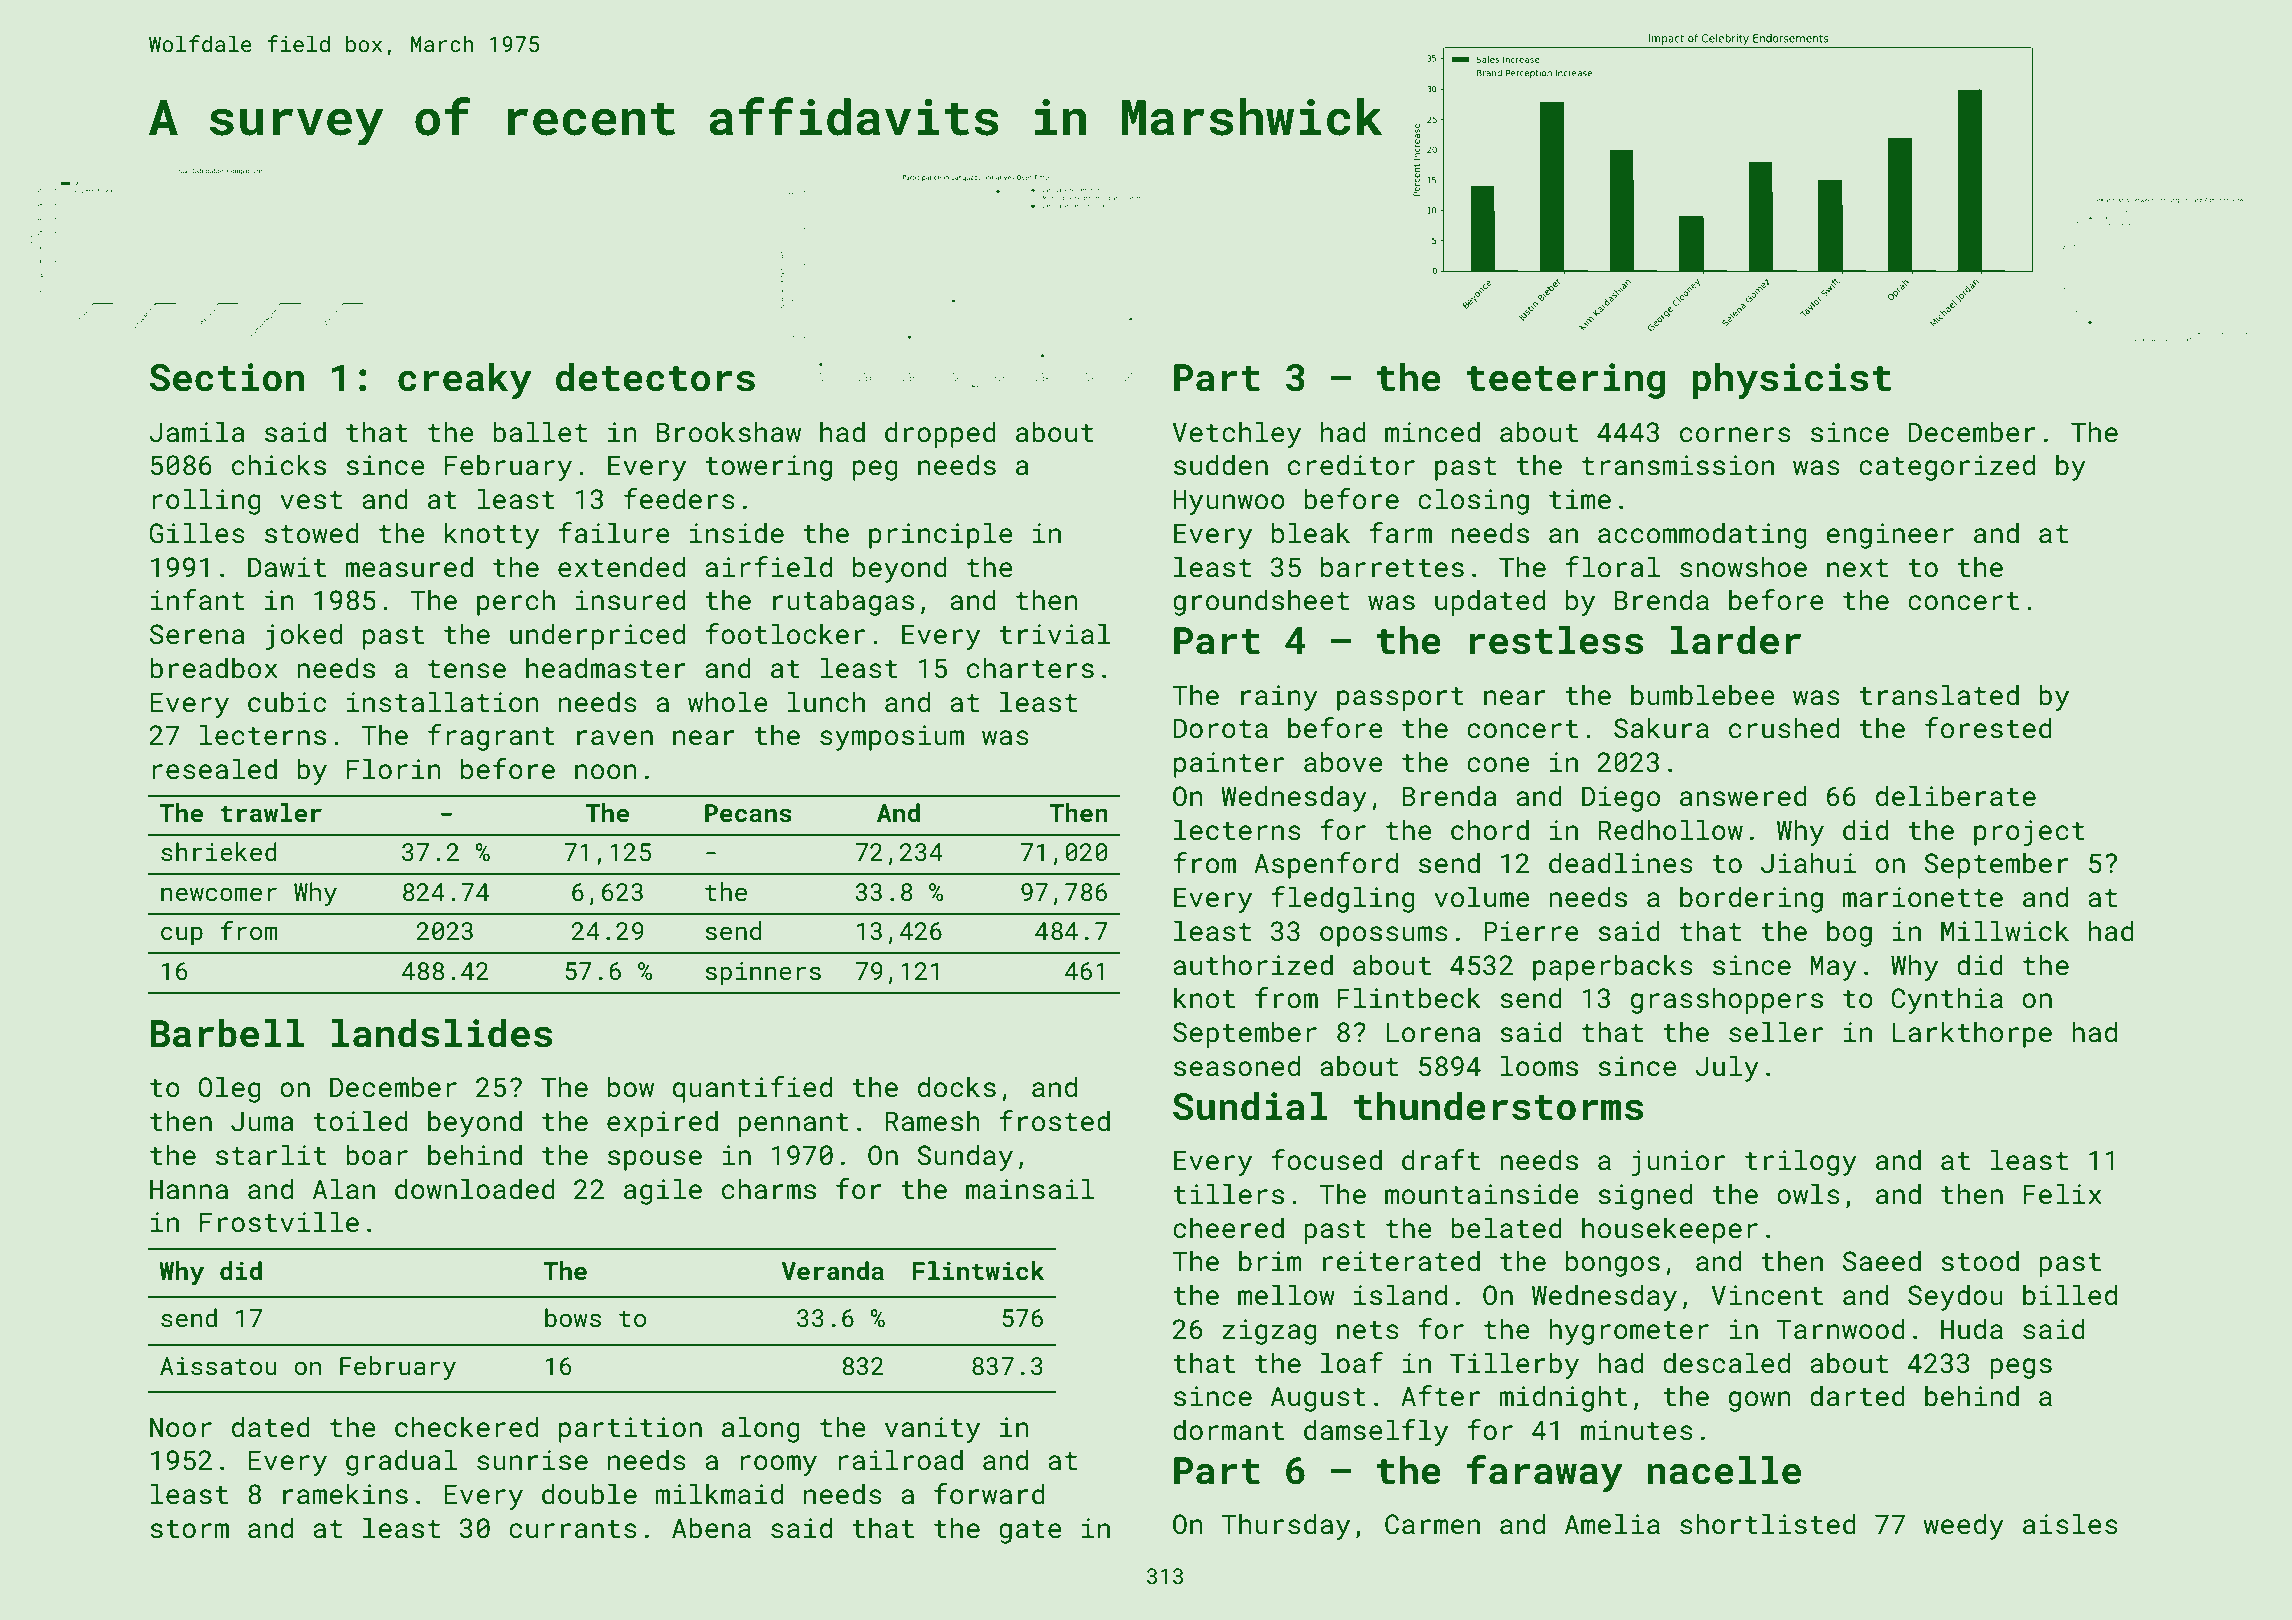  I want to click on dropped, so click(940, 434).
